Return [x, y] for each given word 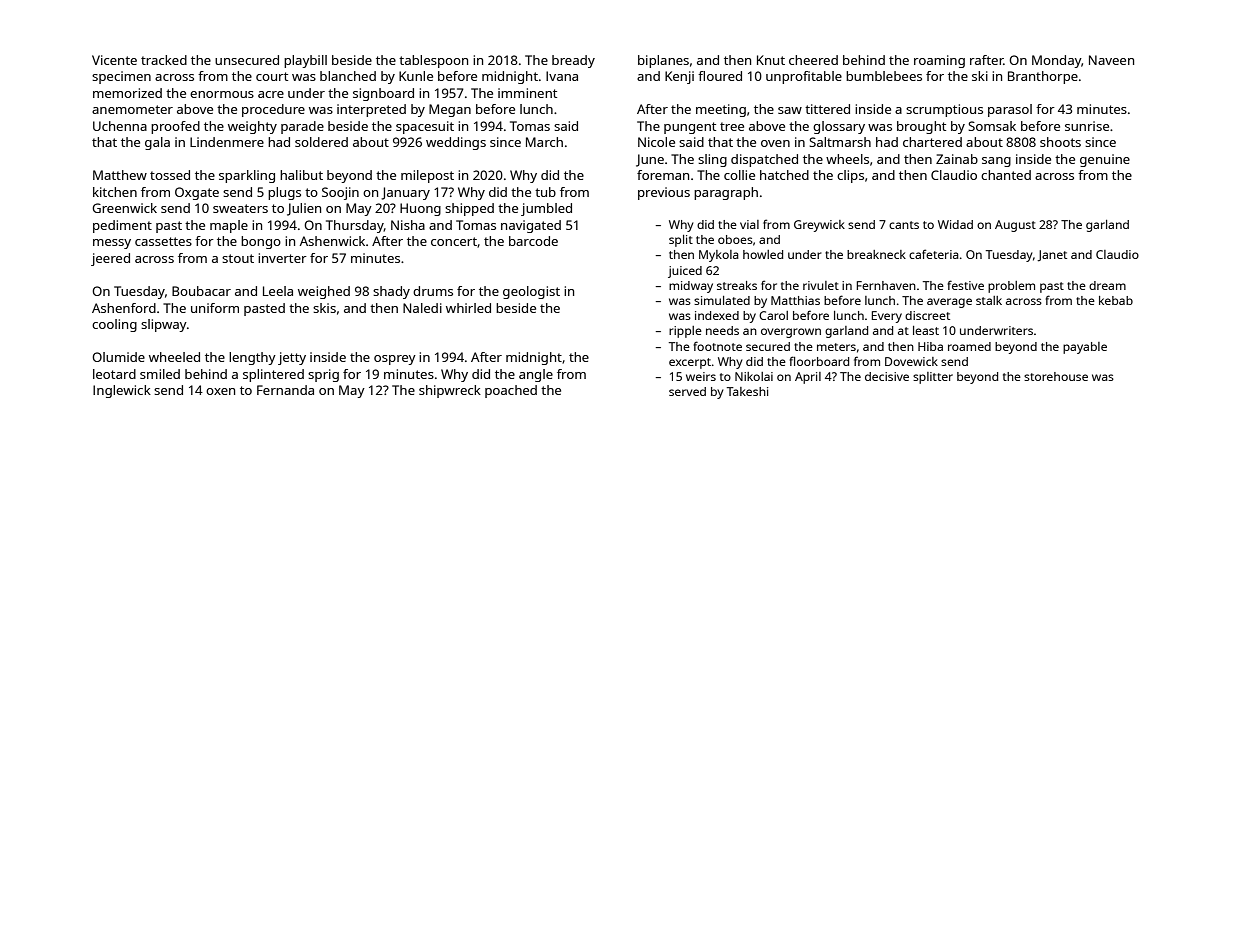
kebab [1116, 300]
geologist [531, 292]
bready [573, 61]
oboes [735, 239]
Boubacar [201, 291]
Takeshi [747, 391]
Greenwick [124, 208]
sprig [323, 375]
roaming [939, 61]
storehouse [1056, 376]
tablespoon [433, 61]
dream [1107, 285]
